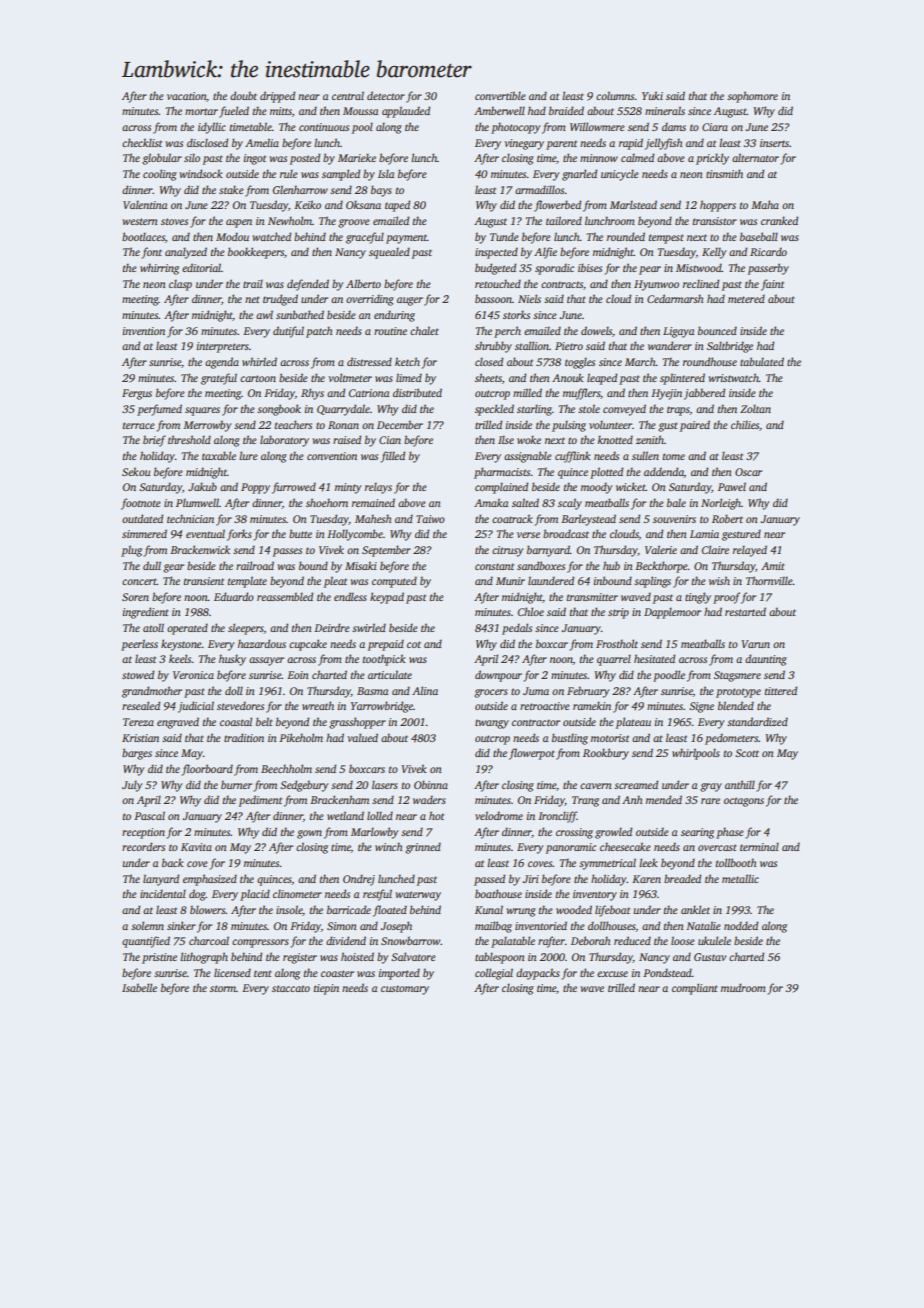  Describe the element at coordinates (291, 988) in the screenshot. I see `staccato` at that location.
